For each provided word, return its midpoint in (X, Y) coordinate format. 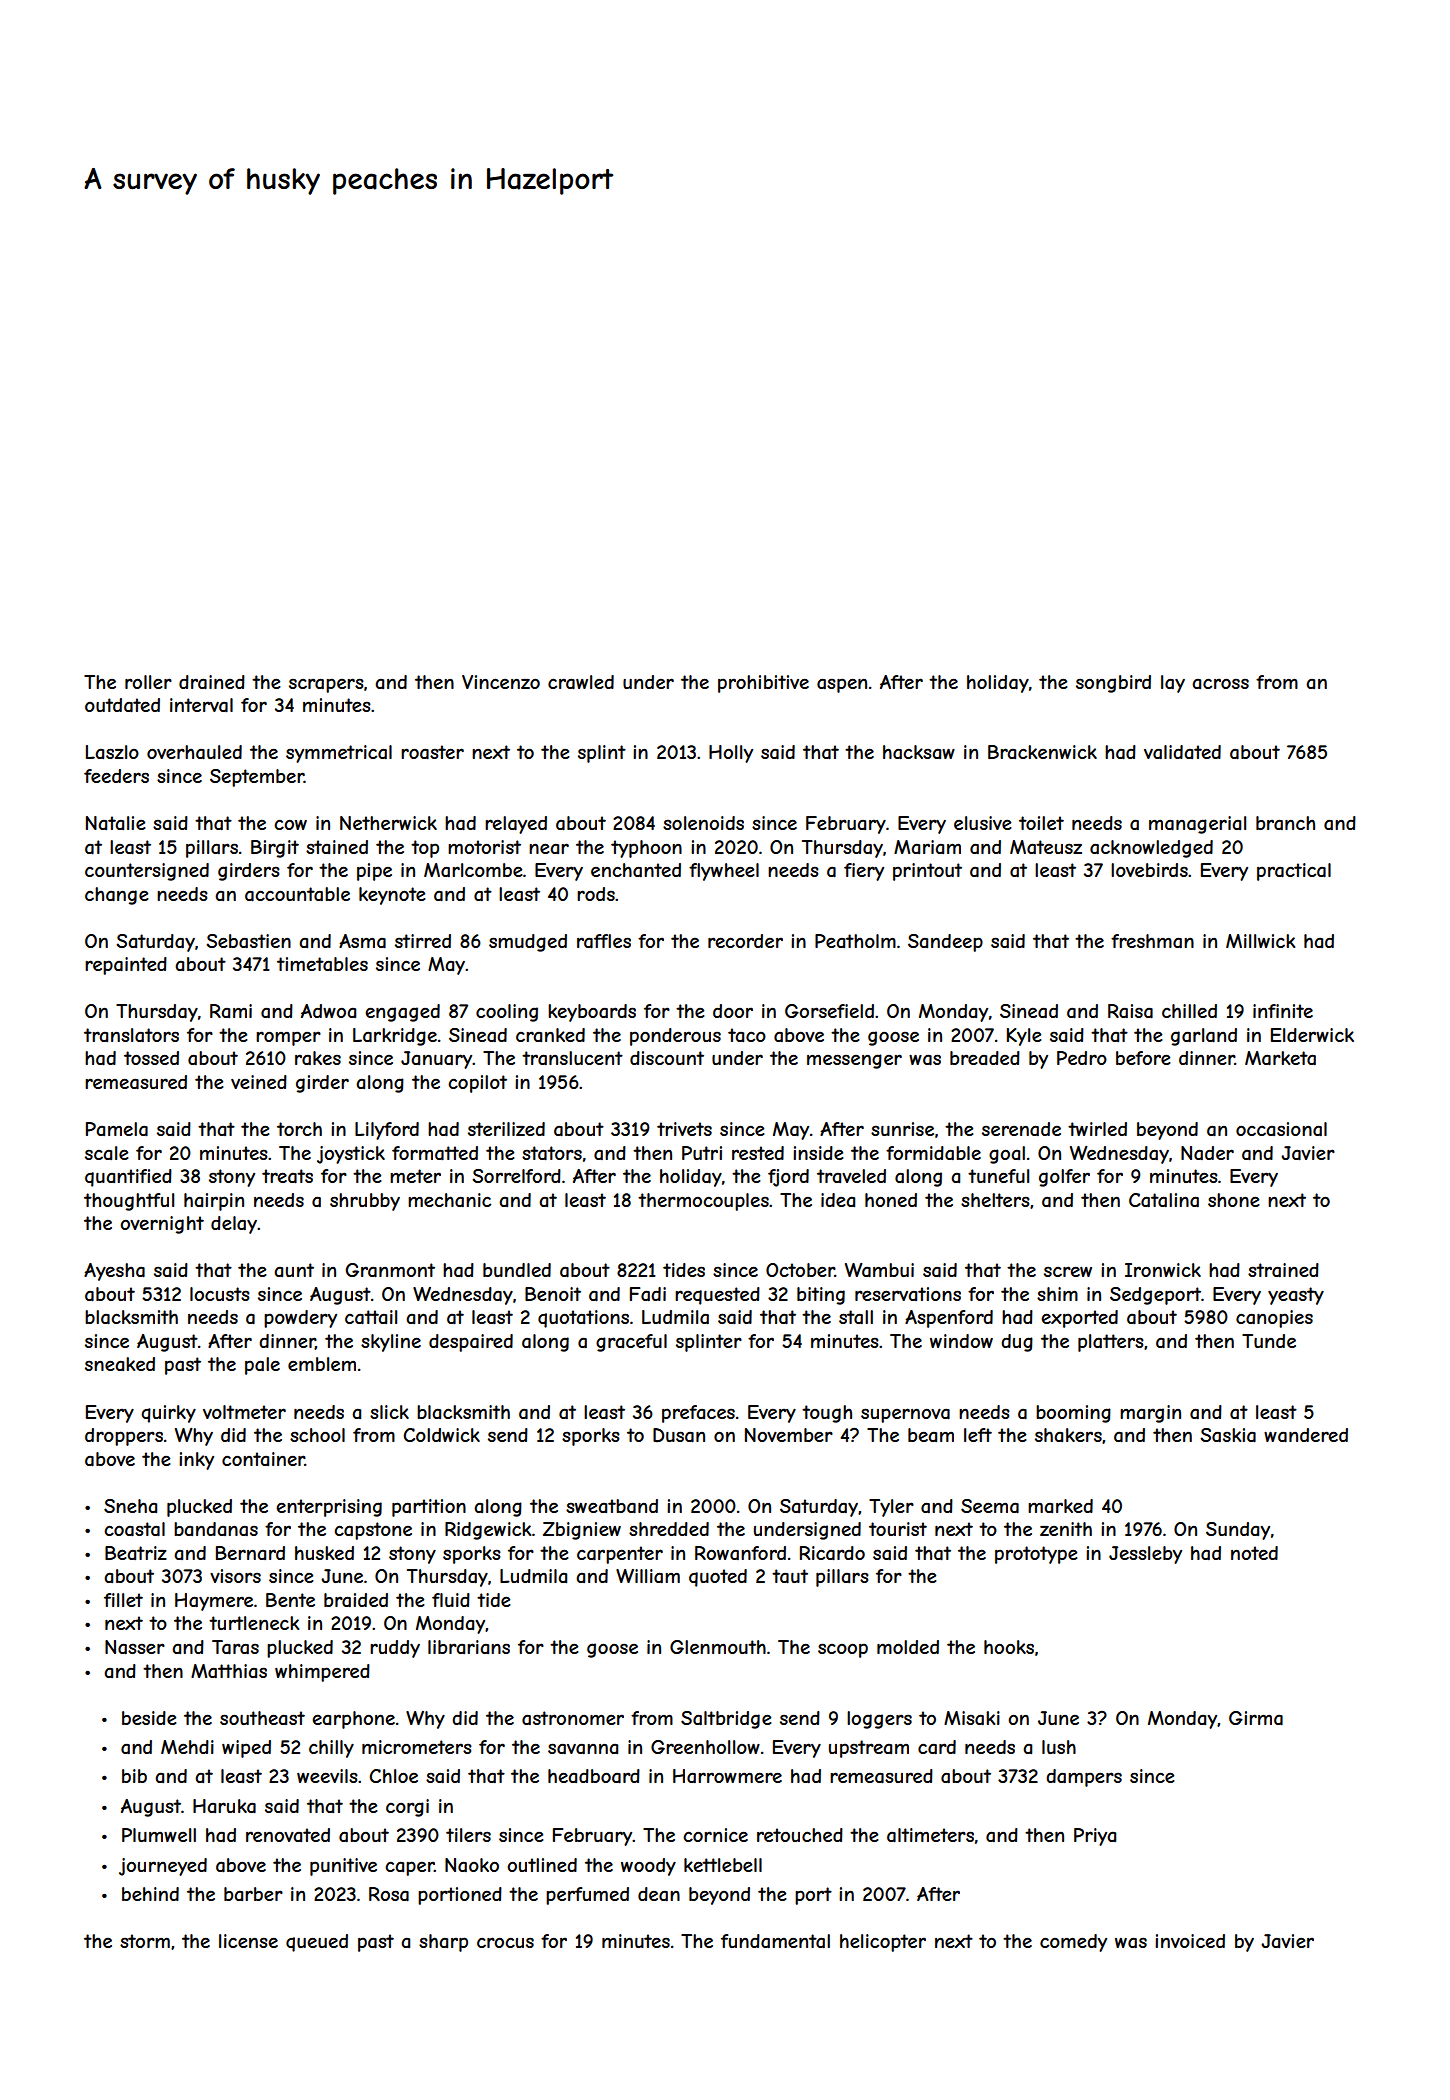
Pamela (117, 1129)
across (1220, 683)
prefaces (698, 1414)
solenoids (703, 823)
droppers (124, 1437)
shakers (1068, 1435)
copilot (477, 1084)
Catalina (1164, 1200)
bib (134, 1776)
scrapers (326, 685)
